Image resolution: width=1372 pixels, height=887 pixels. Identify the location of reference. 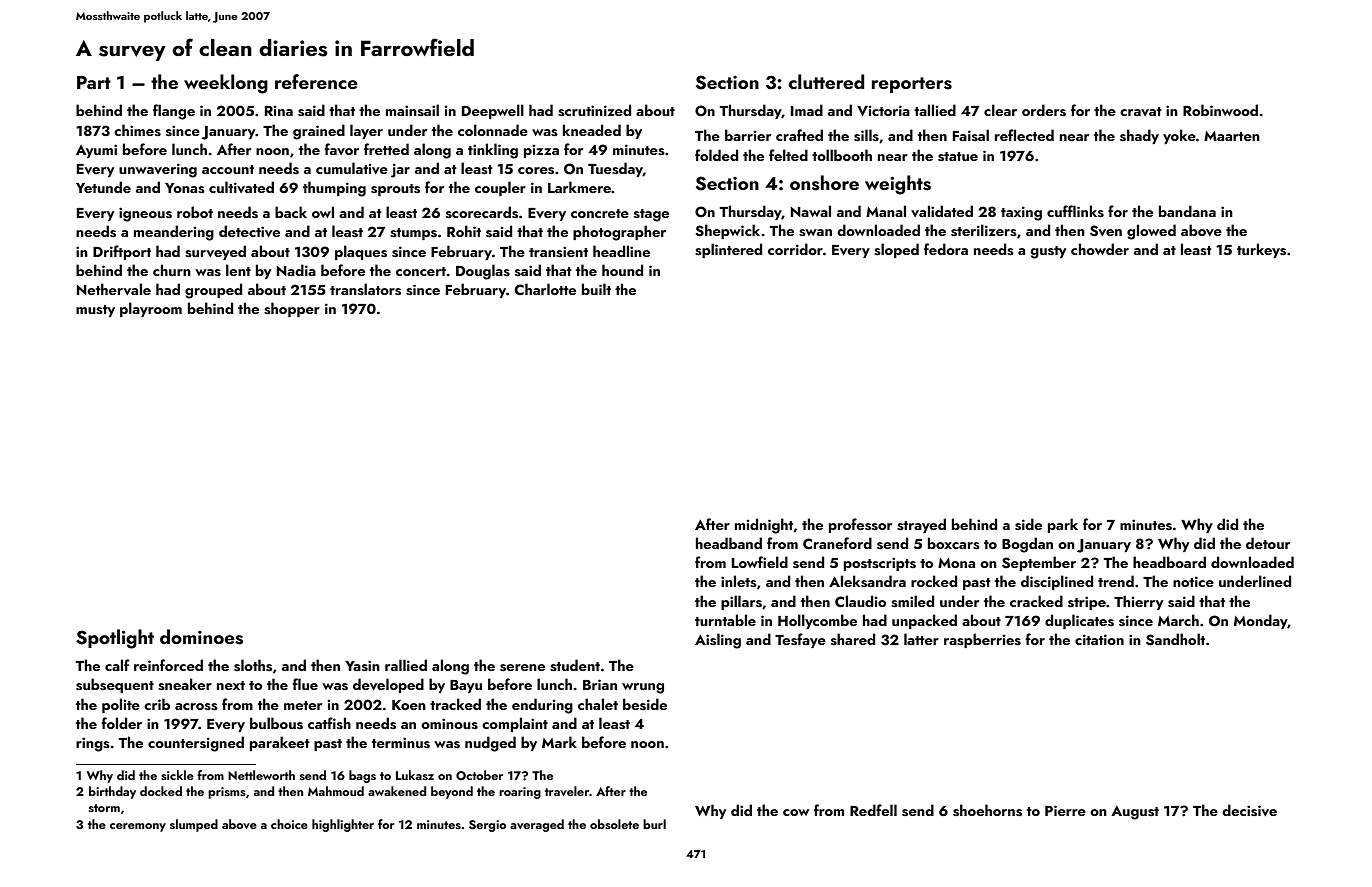
(316, 81).
